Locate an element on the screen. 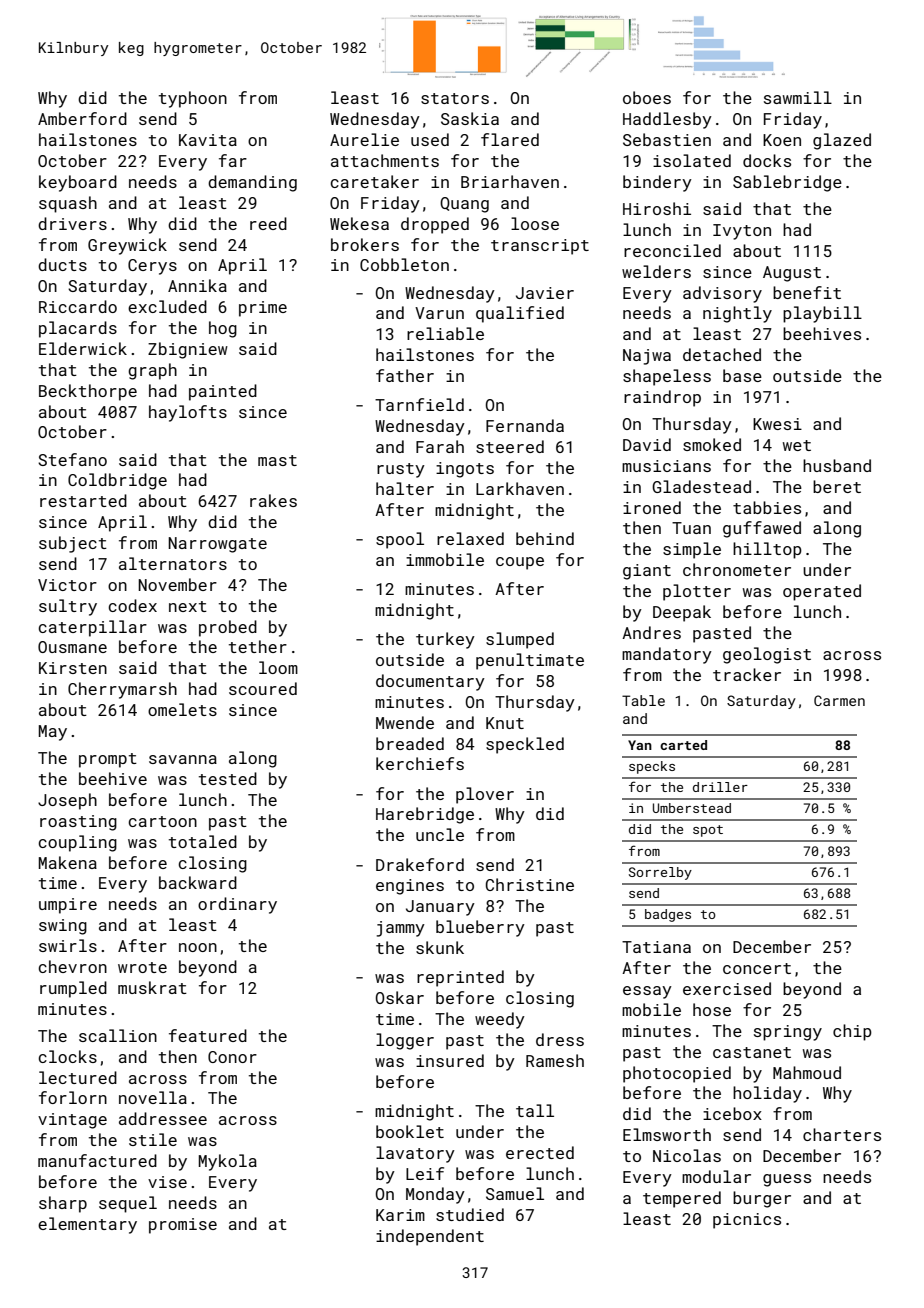  typhoon is located at coordinates (193, 99).
